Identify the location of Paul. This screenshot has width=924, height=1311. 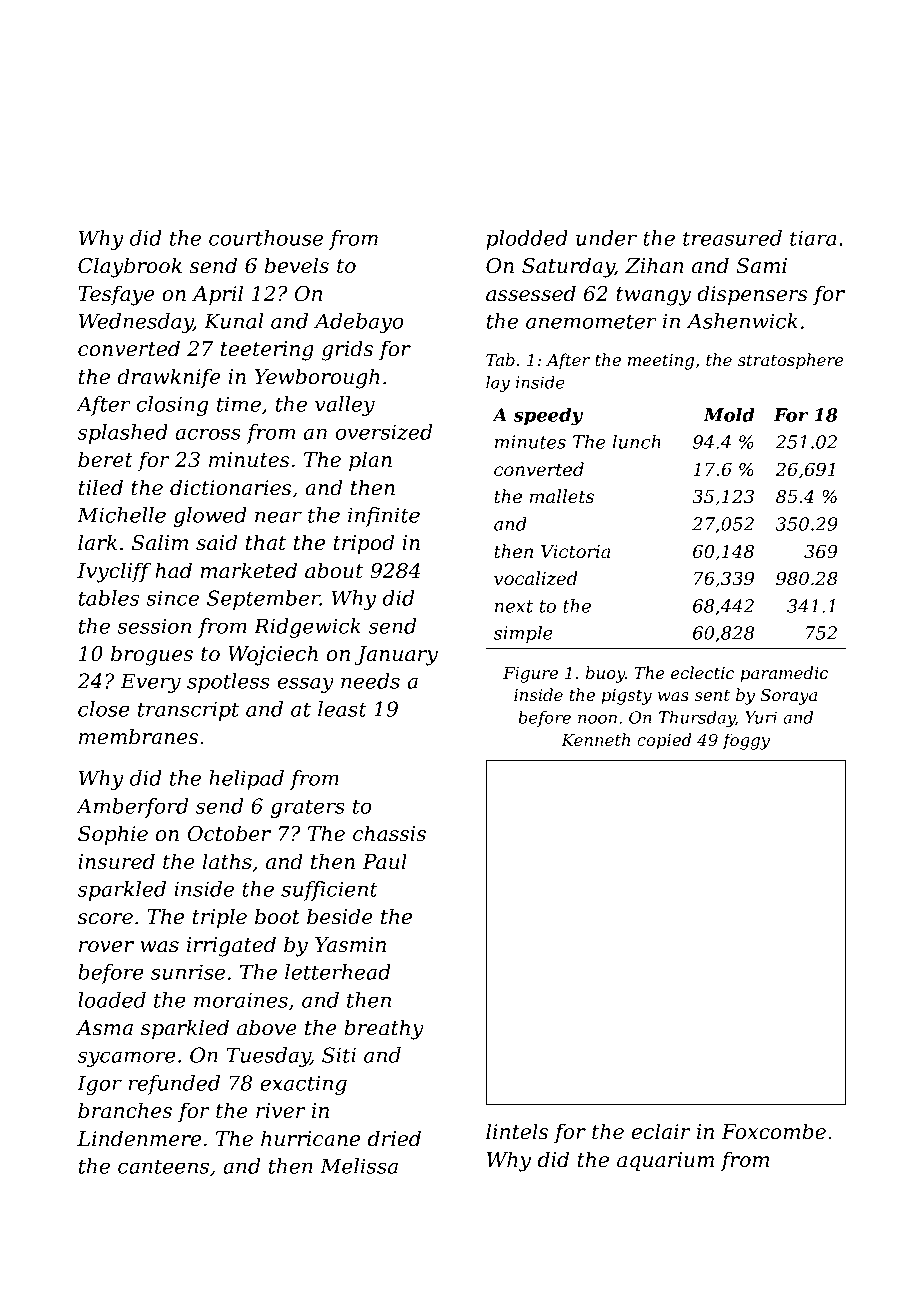
(384, 861).
